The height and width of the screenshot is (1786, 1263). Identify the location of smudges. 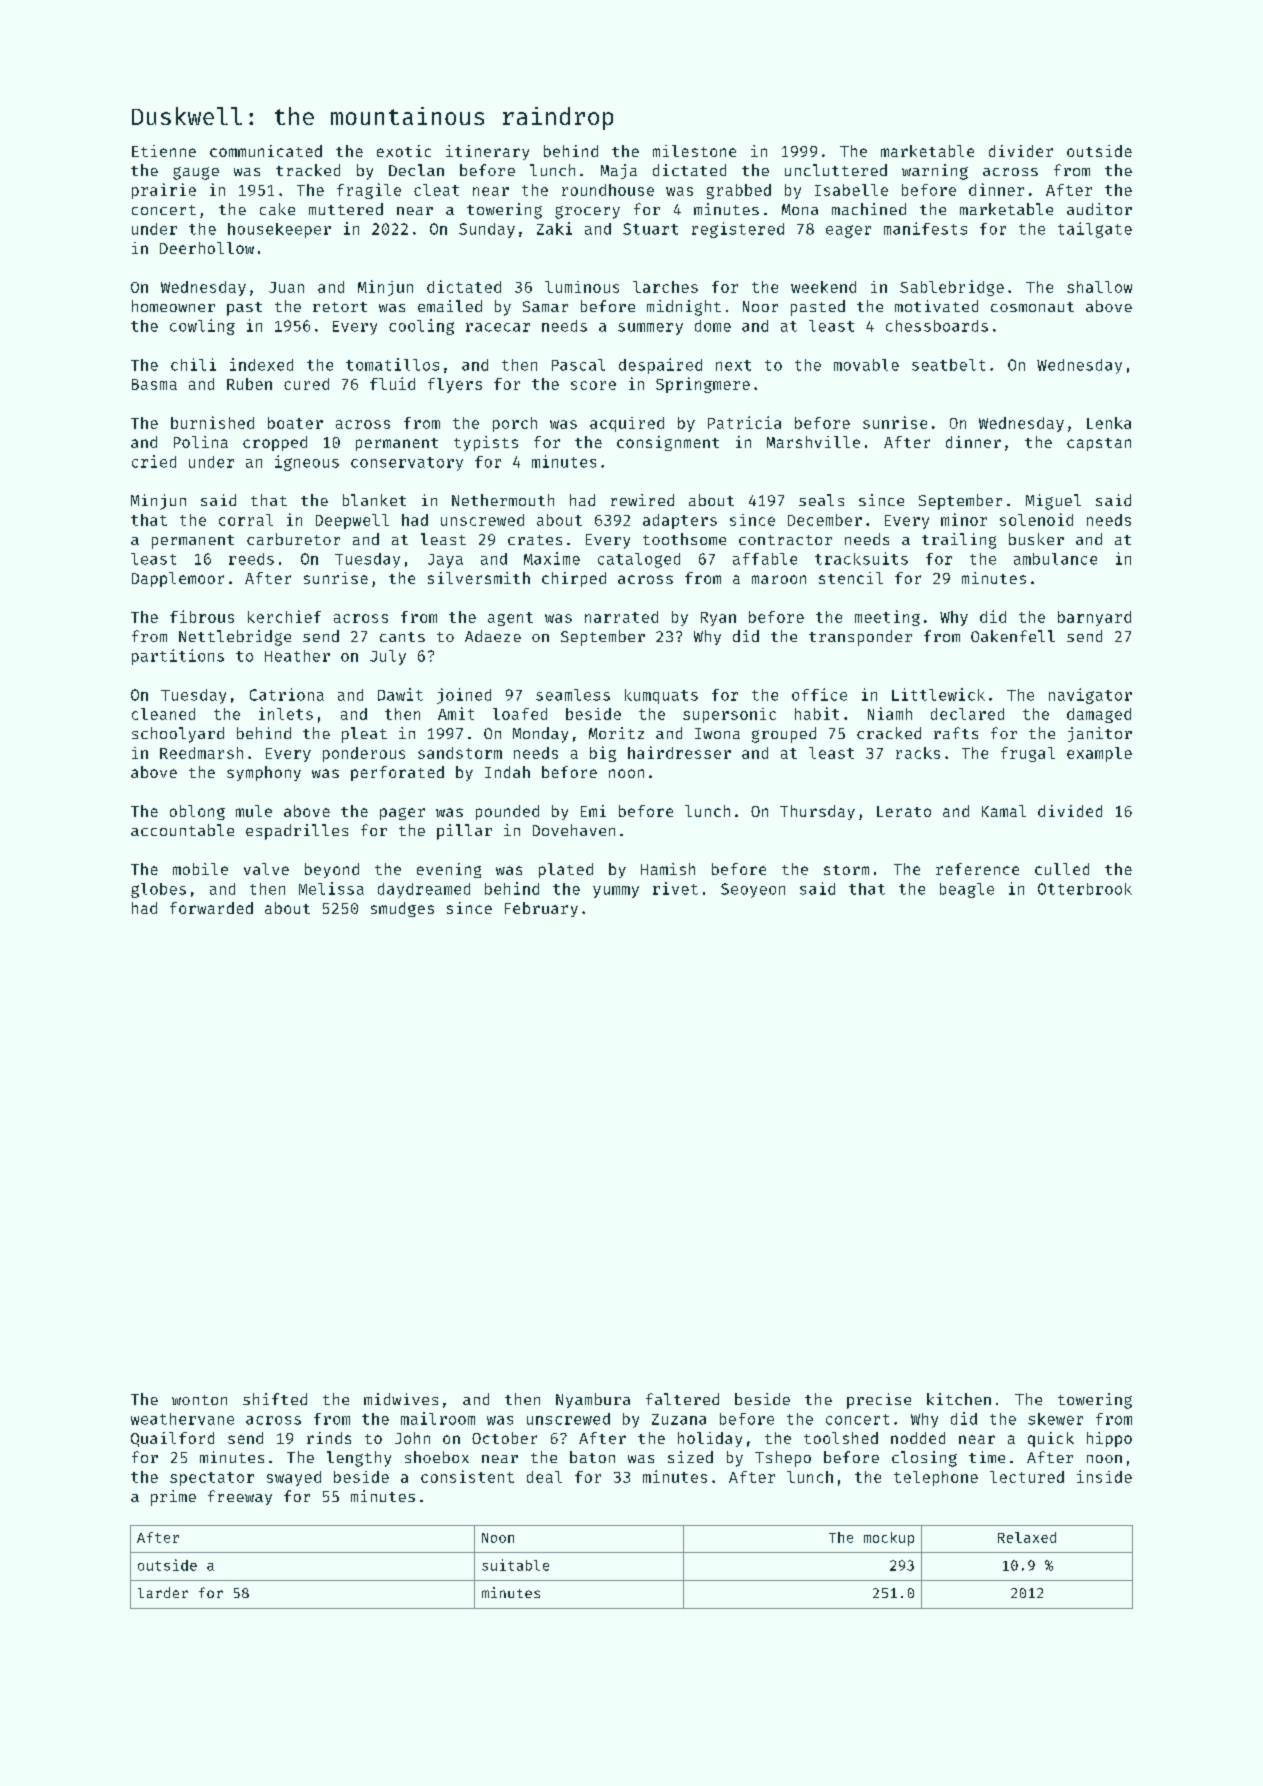
(402, 909).
